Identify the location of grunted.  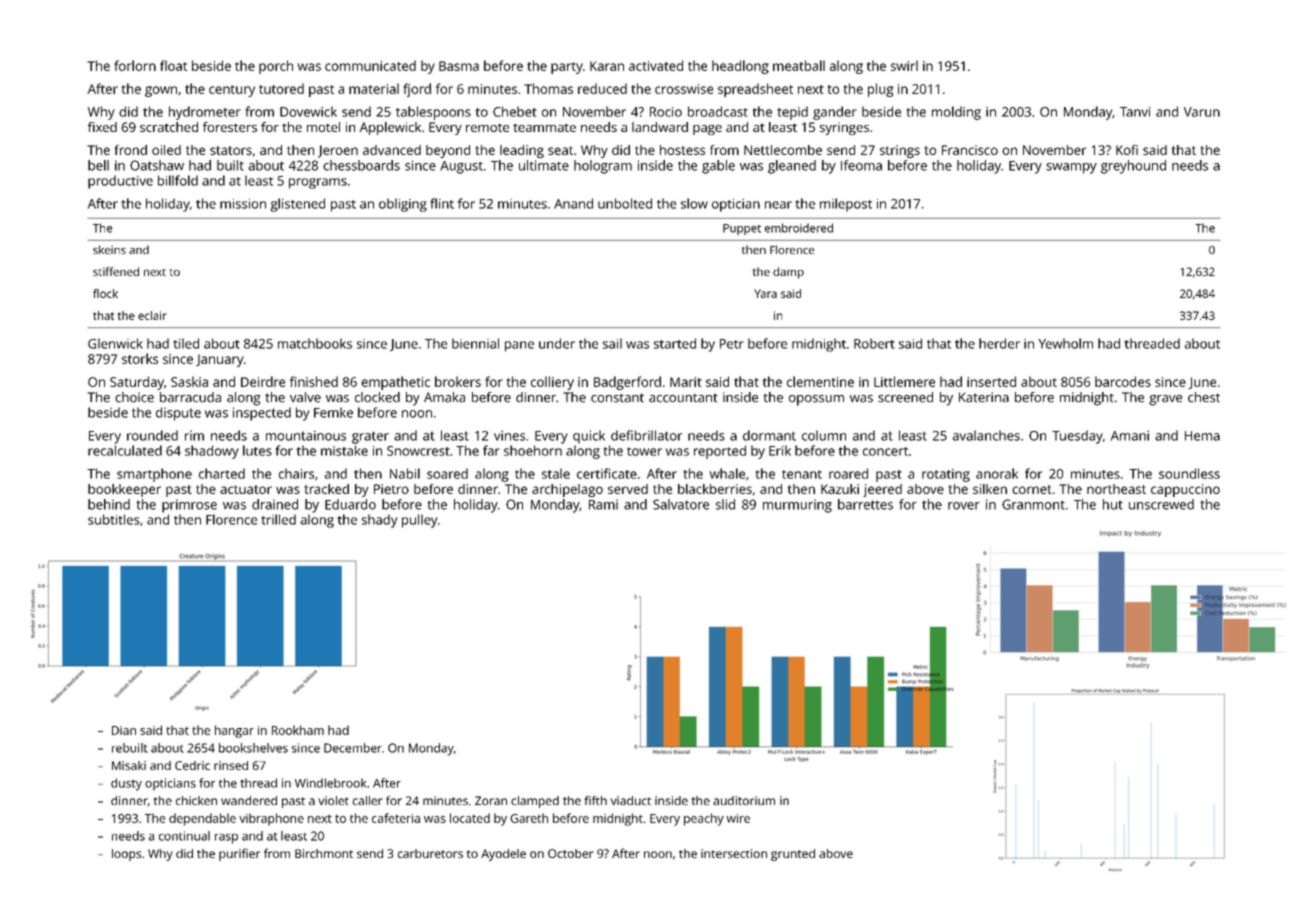
(793, 855).
